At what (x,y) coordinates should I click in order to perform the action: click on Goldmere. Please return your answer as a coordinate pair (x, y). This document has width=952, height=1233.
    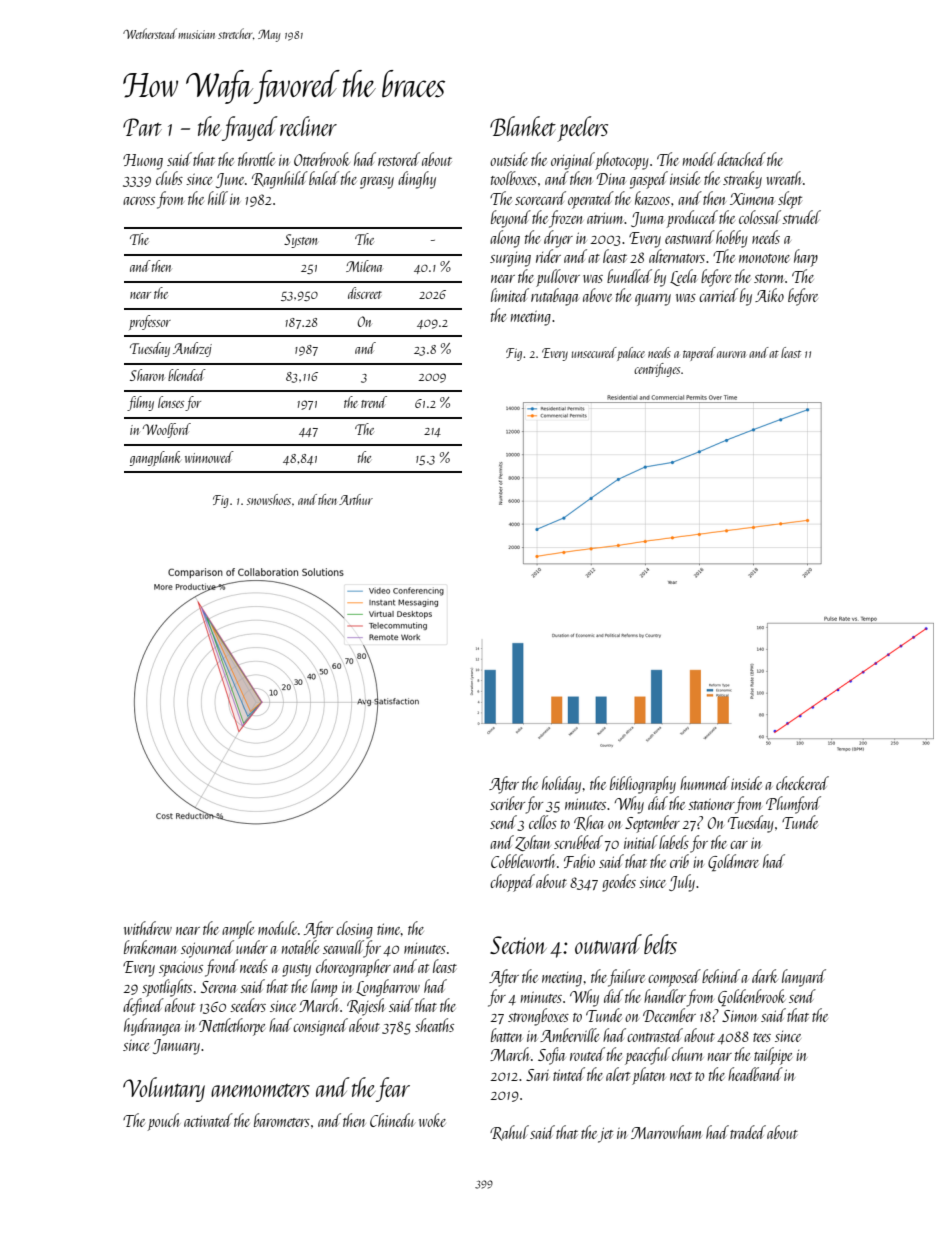
    Looking at the image, I should click on (733, 862).
